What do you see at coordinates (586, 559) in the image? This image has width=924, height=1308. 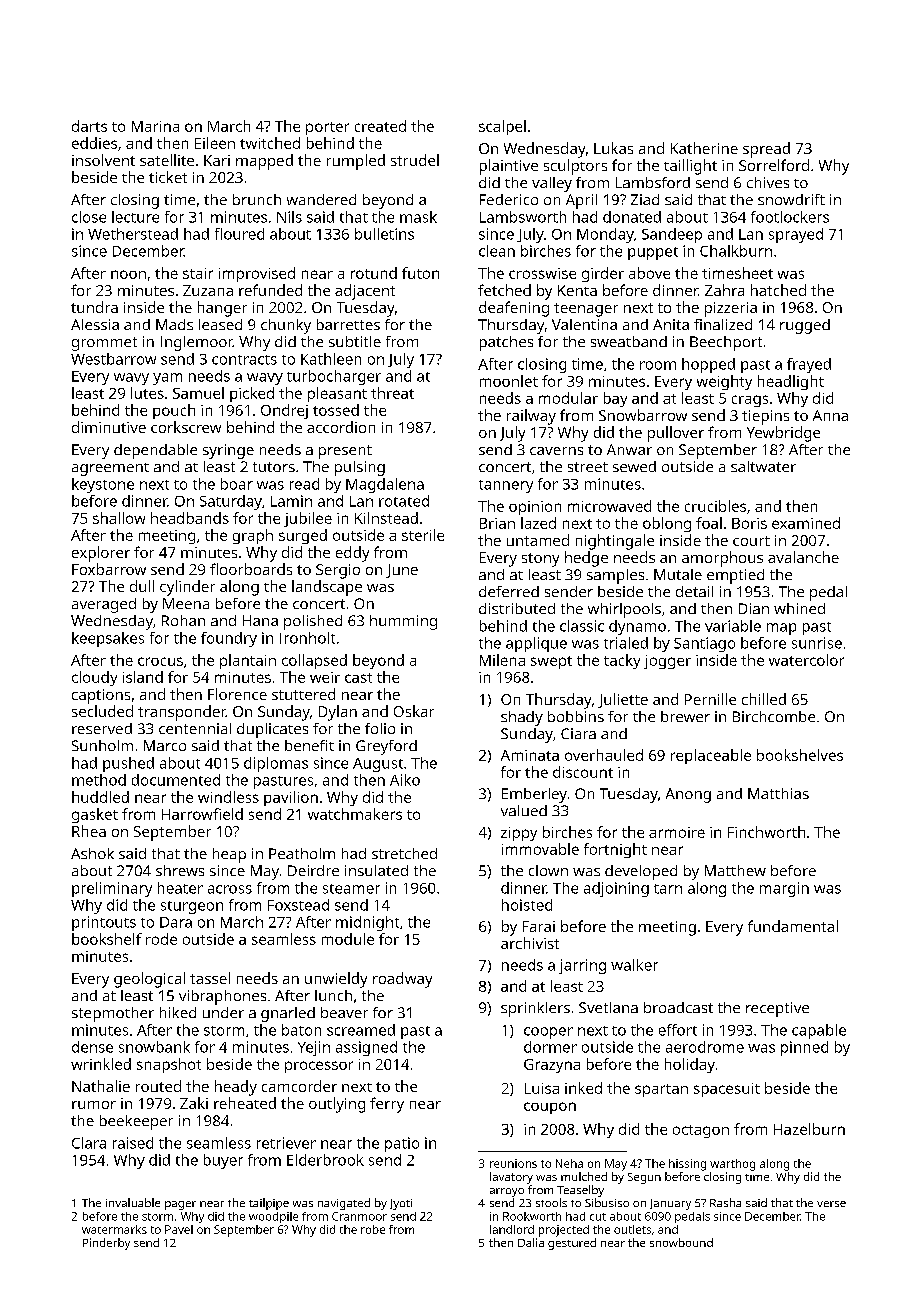 I see `hedge` at bounding box center [586, 559].
